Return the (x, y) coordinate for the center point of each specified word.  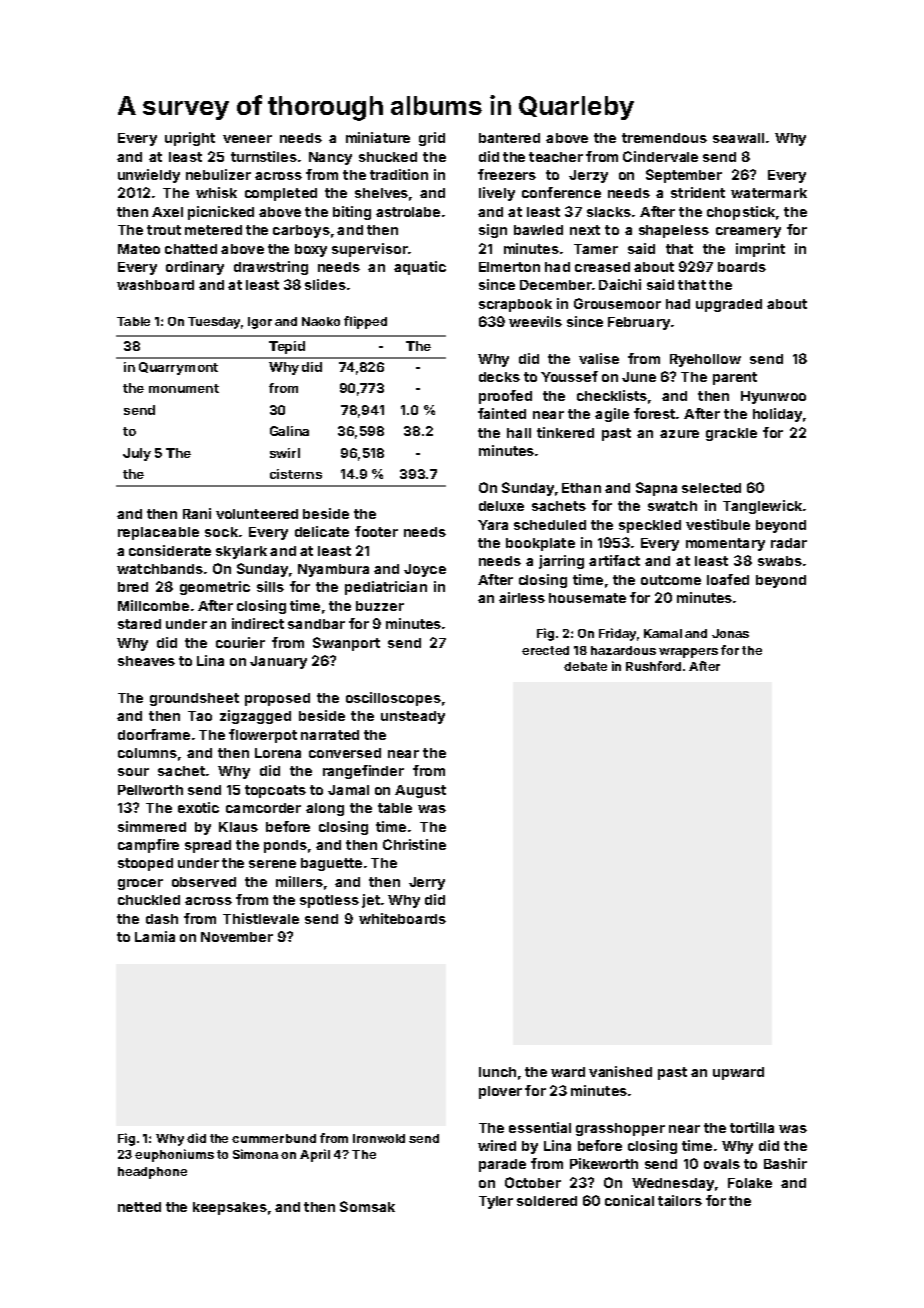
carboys (301, 231)
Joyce (425, 570)
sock (221, 532)
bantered (509, 138)
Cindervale (660, 156)
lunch (497, 1072)
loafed (728, 579)
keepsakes (230, 1208)
